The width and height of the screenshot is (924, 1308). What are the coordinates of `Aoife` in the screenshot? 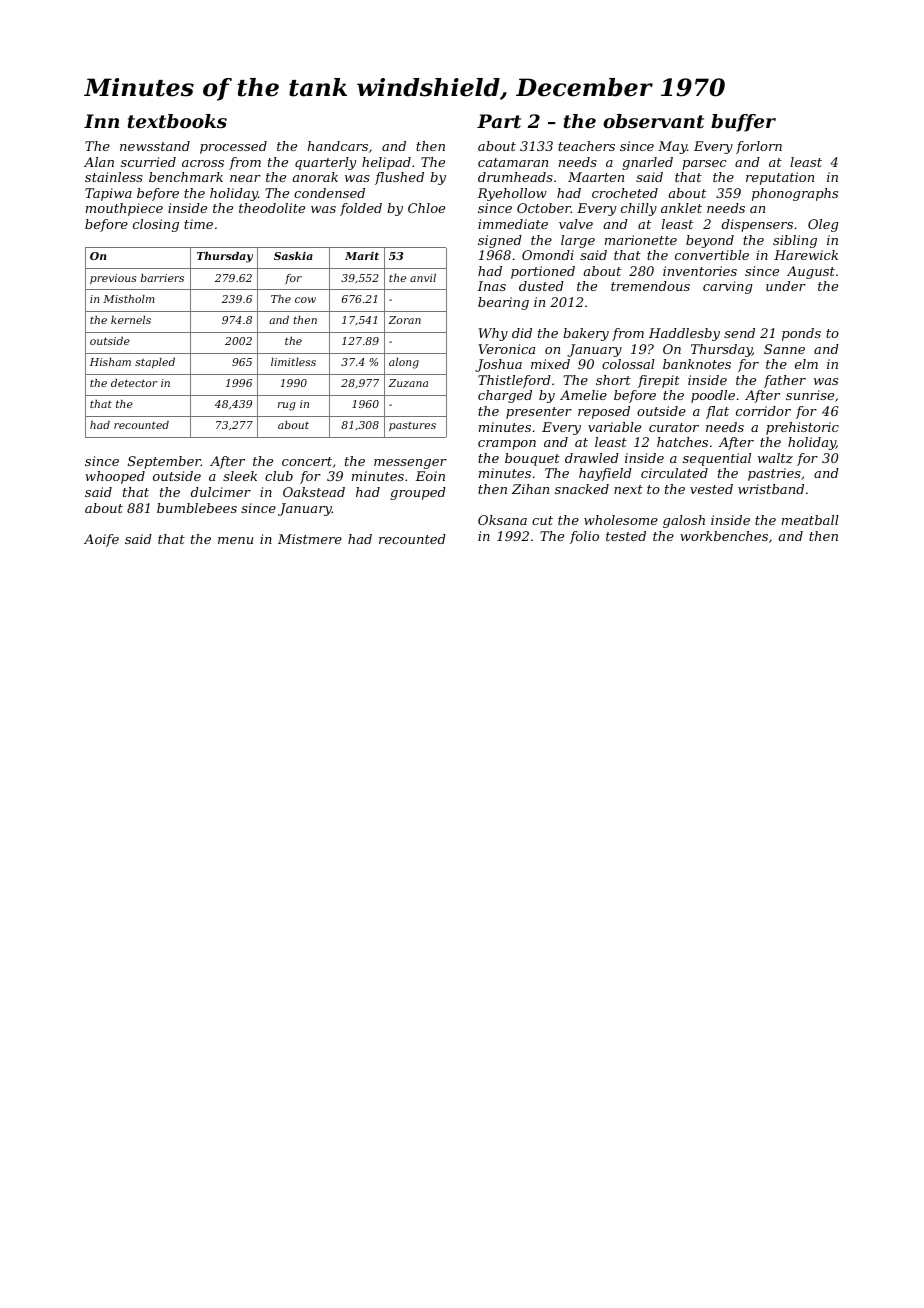 It's located at (101, 540).
